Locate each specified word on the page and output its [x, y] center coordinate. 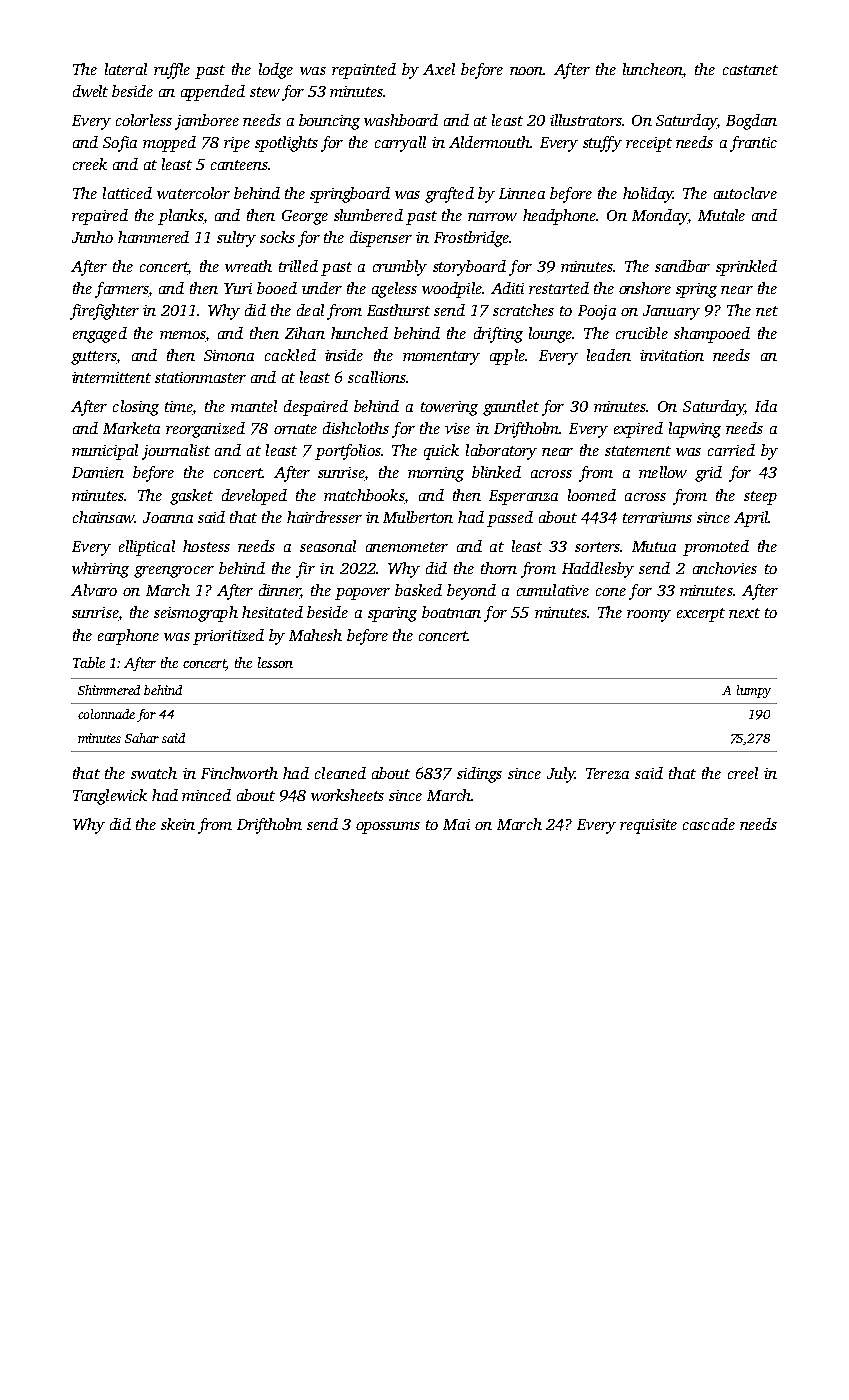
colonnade [106, 714]
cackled [290, 355]
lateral [126, 69]
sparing [392, 614]
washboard [401, 120]
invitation [672, 355]
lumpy [754, 691]
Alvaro [94, 590]
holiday [648, 195]
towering [449, 408]
